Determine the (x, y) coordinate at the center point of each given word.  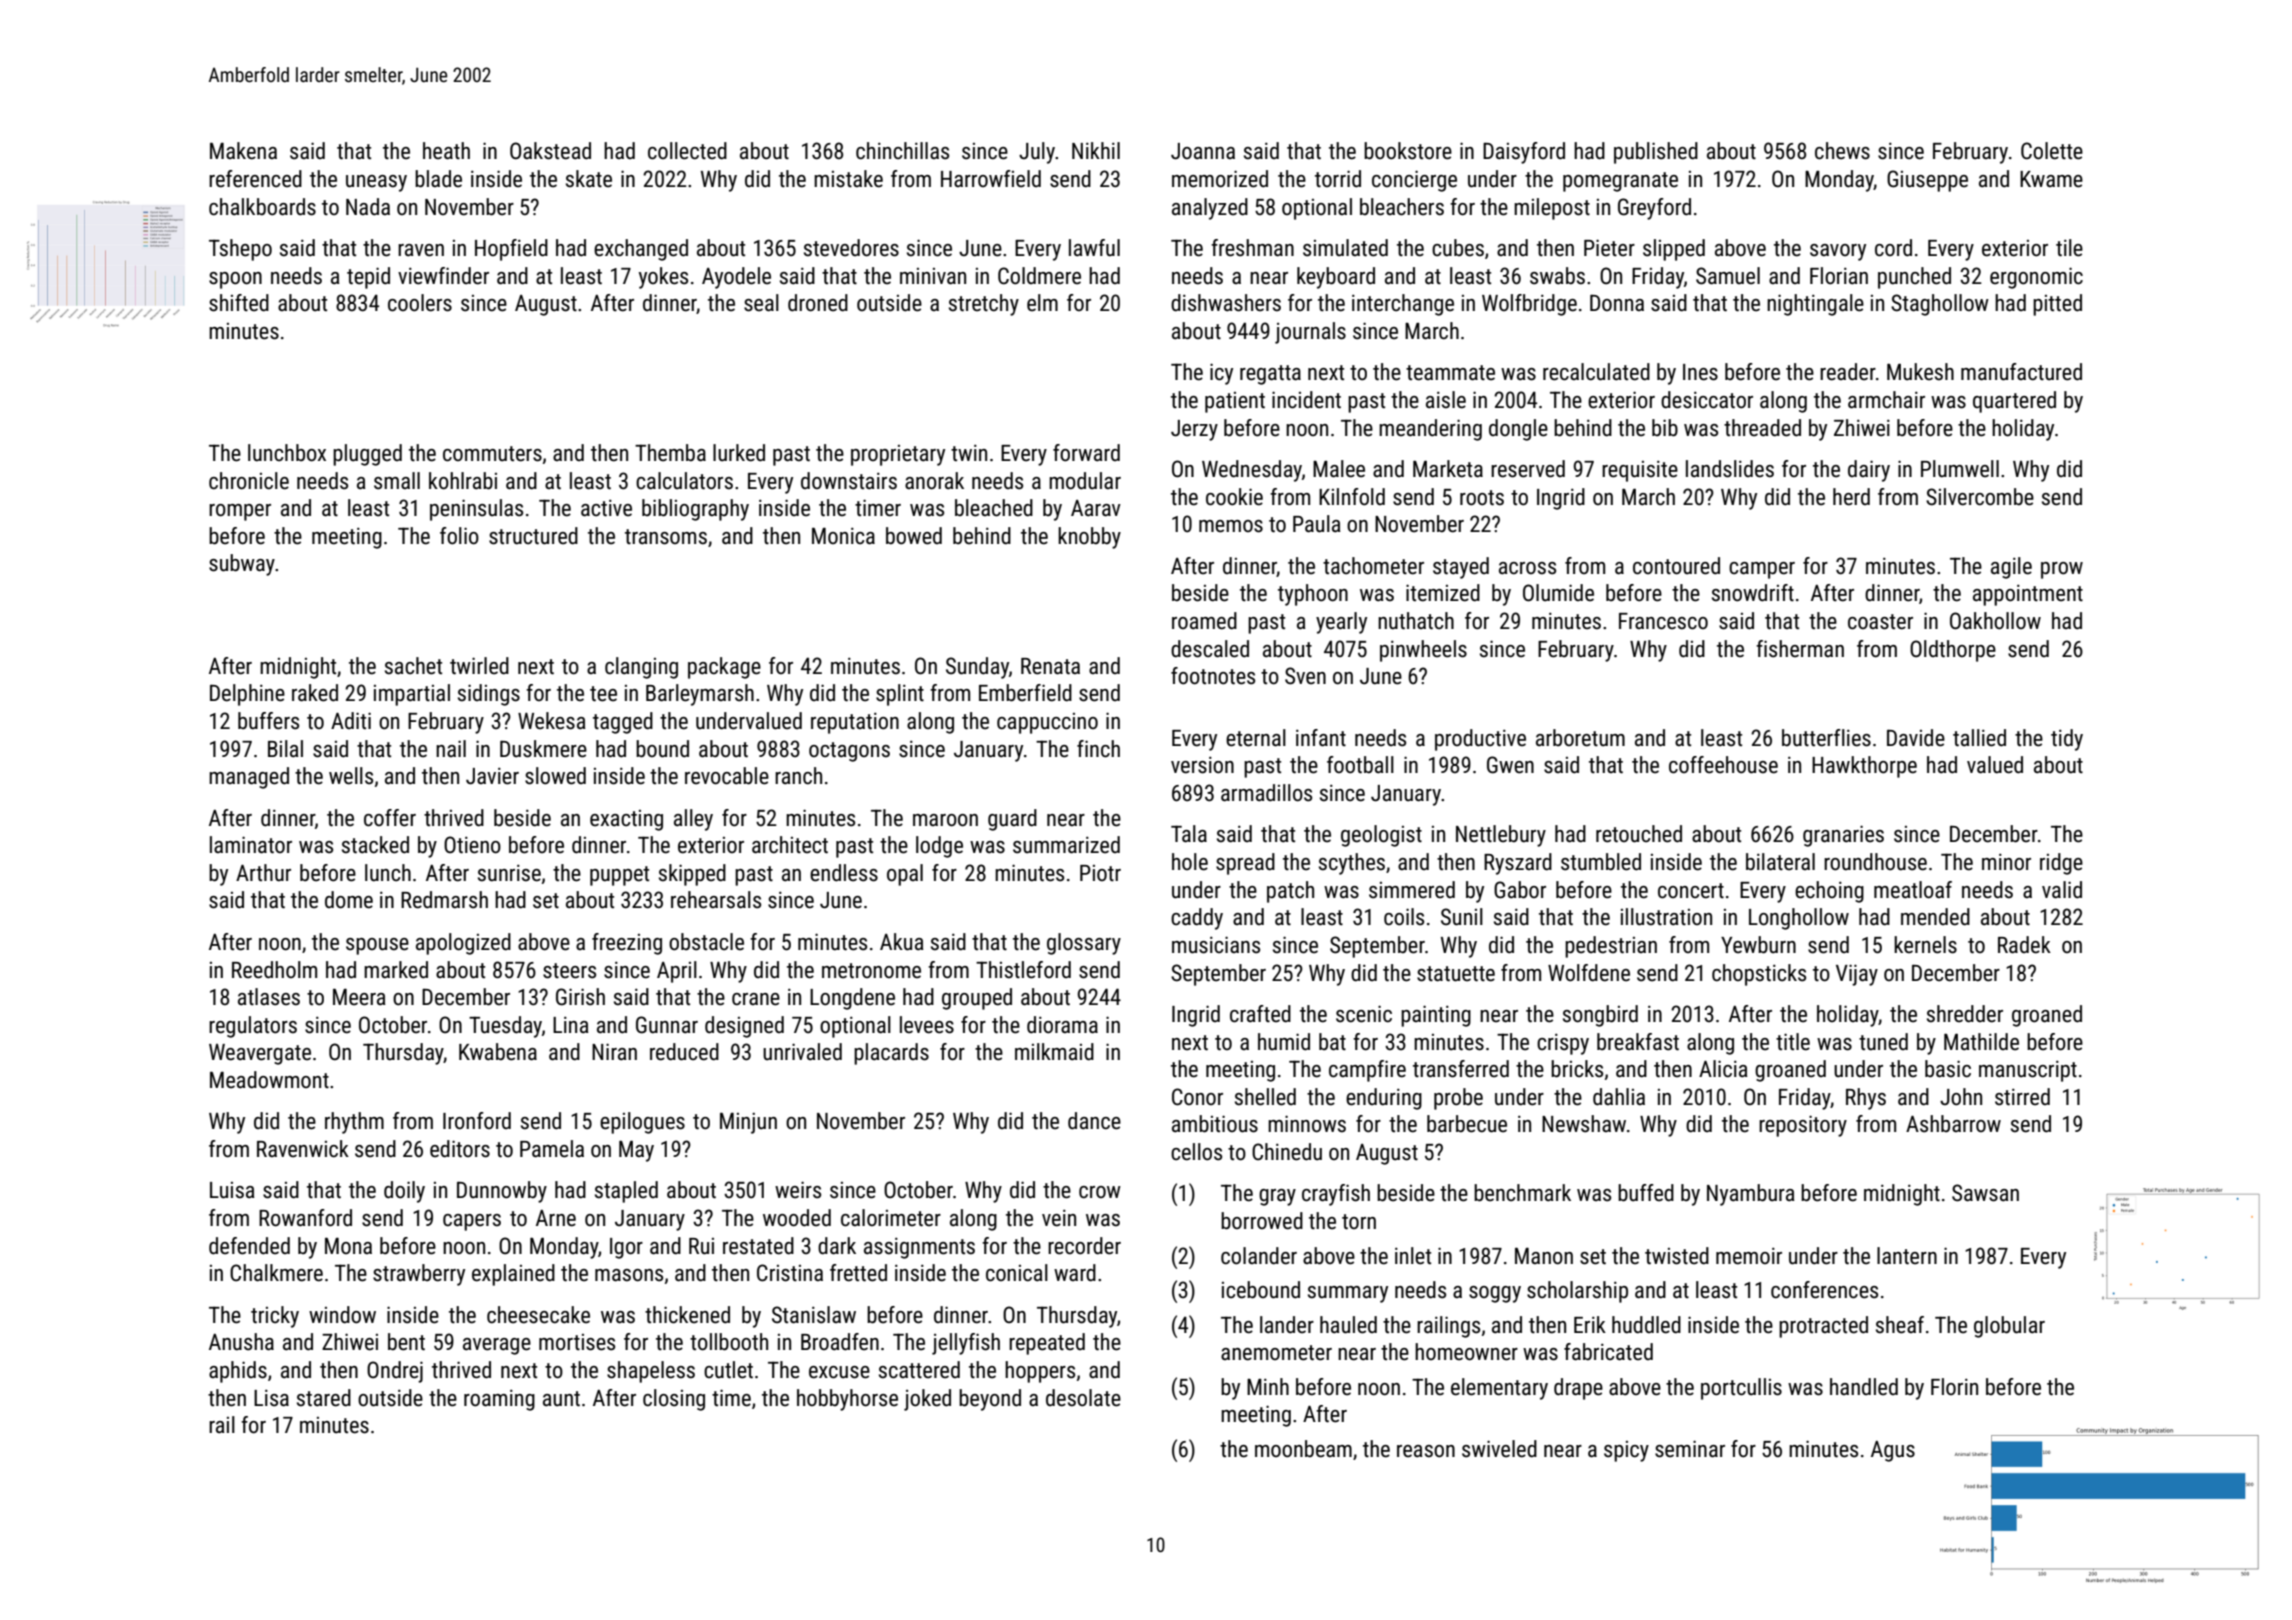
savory (1838, 252)
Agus (1893, 1451)
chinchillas (902, 151)
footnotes (1213, 676)
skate (589, 179)
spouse (377, 946)
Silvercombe (1980, 497)
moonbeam (1303, 1449)
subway (242, 565)
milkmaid (1054, 1052)
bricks (1577, 1069)
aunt (561, 1399)
